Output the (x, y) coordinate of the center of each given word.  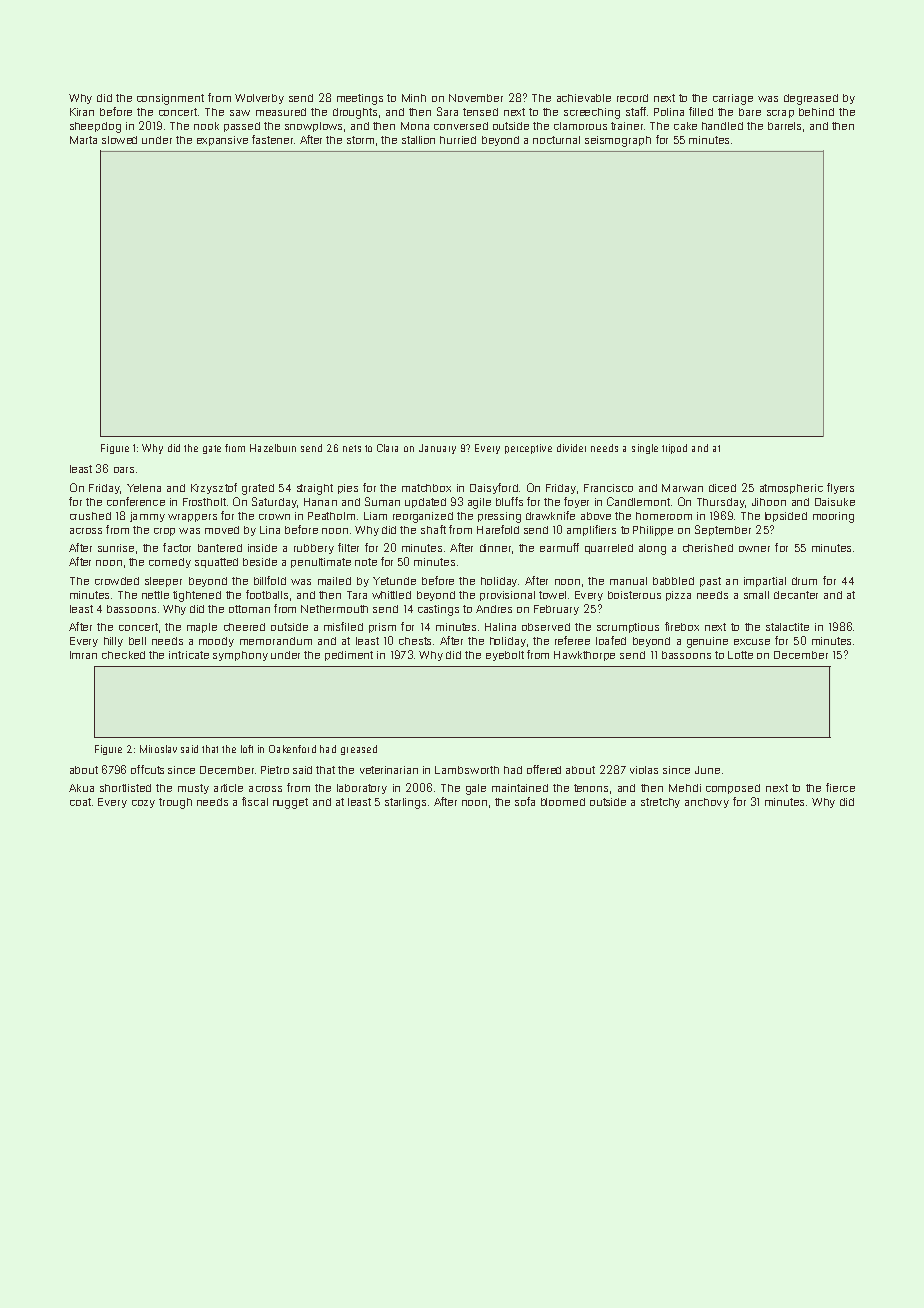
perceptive (528, 449)
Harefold (498, 529)
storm (360, 140)
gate (212, 449)
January (437, 449)
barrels (784, 126)
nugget (290, 803)
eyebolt (505, 656)
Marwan (682, 488)
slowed (119, 140)
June (707, 770)
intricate (189, 655)
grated (258, 489)
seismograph (618, 141)
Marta (83, 140)
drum (804, 581)
